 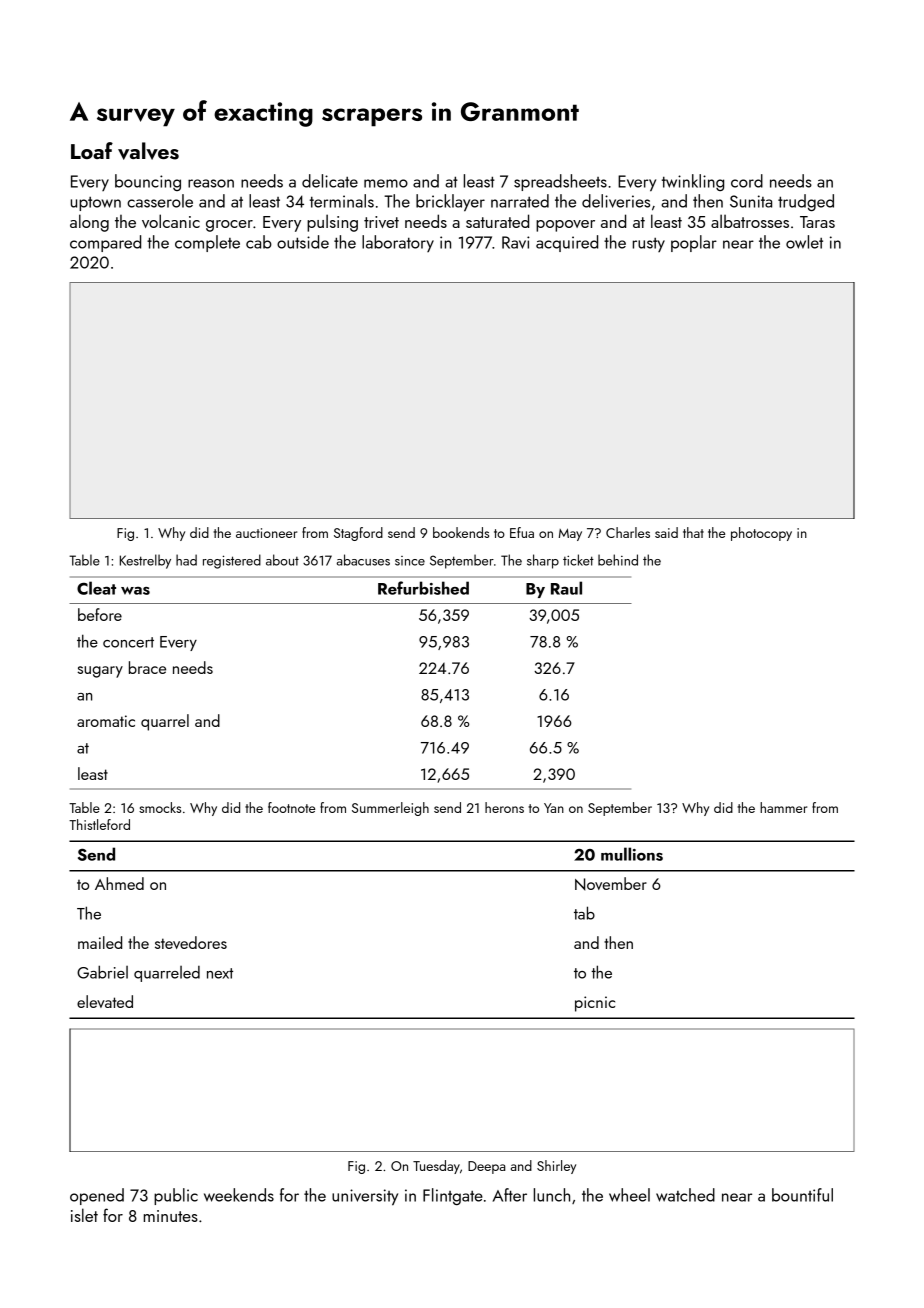 What do you see at coordinates (554, 808) in the document?
I see `Yan` at bounding box center [554, 808].
